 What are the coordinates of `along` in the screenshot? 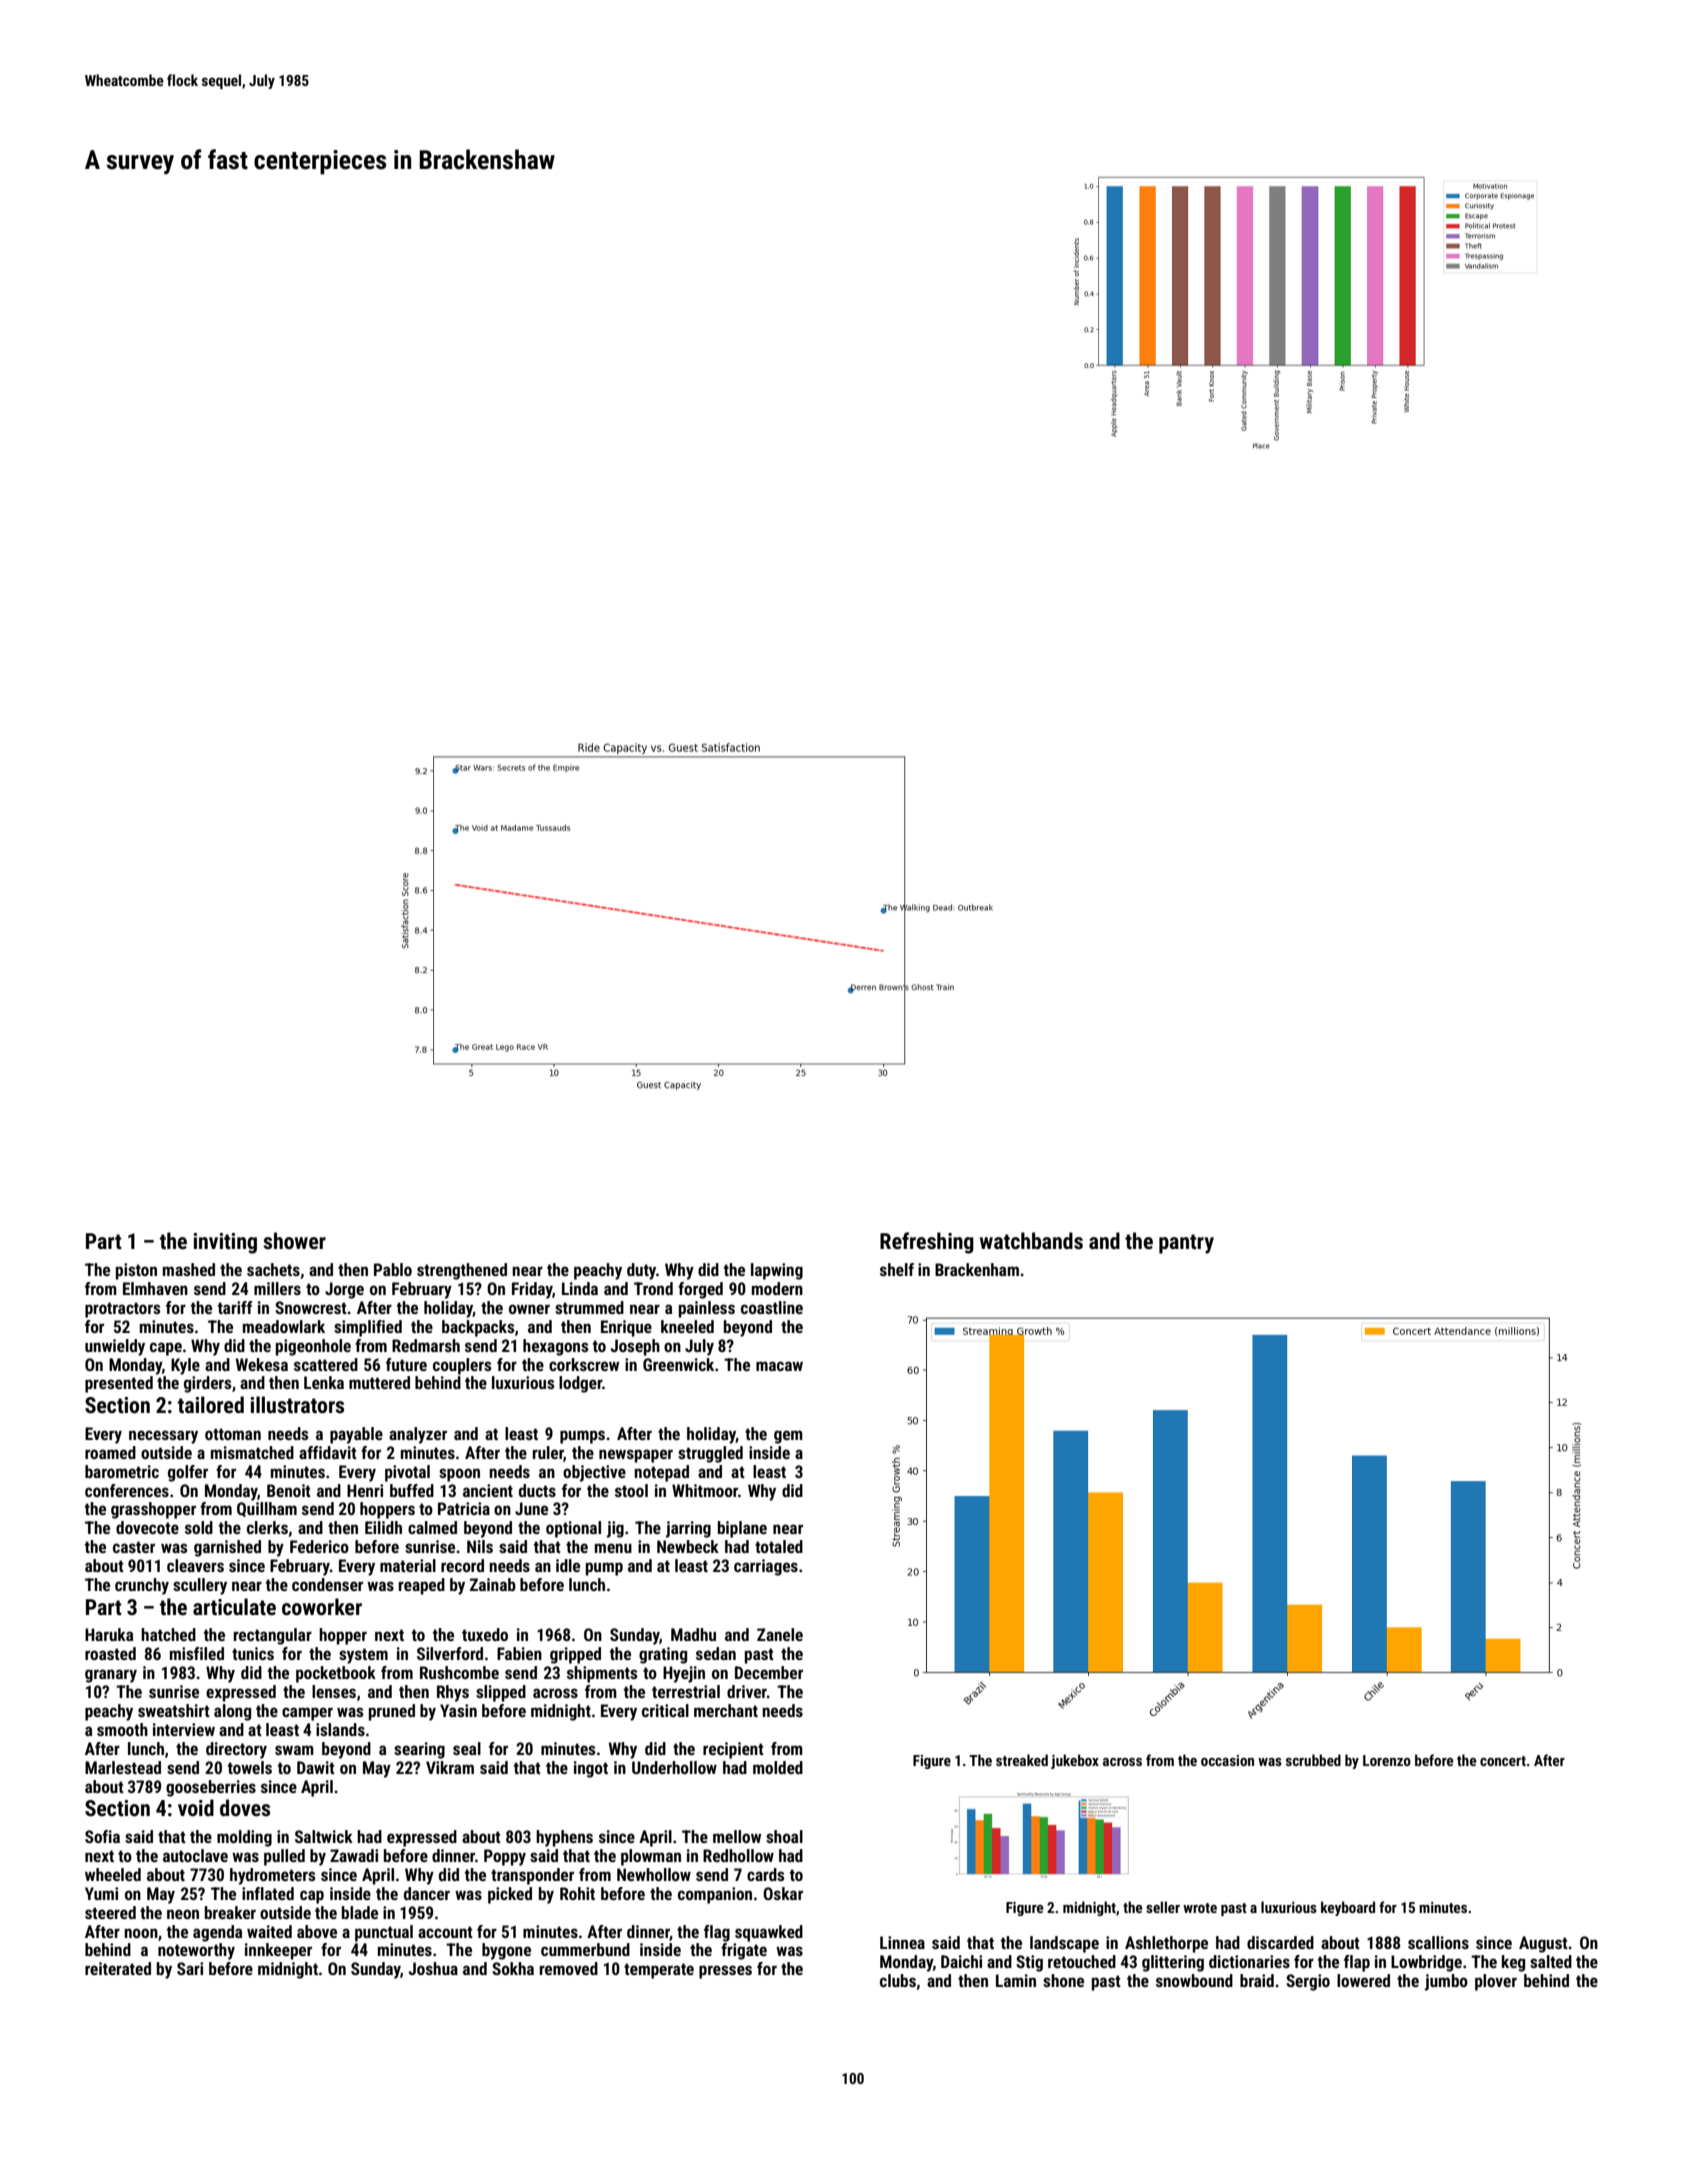 It's located at (232, 1712).
